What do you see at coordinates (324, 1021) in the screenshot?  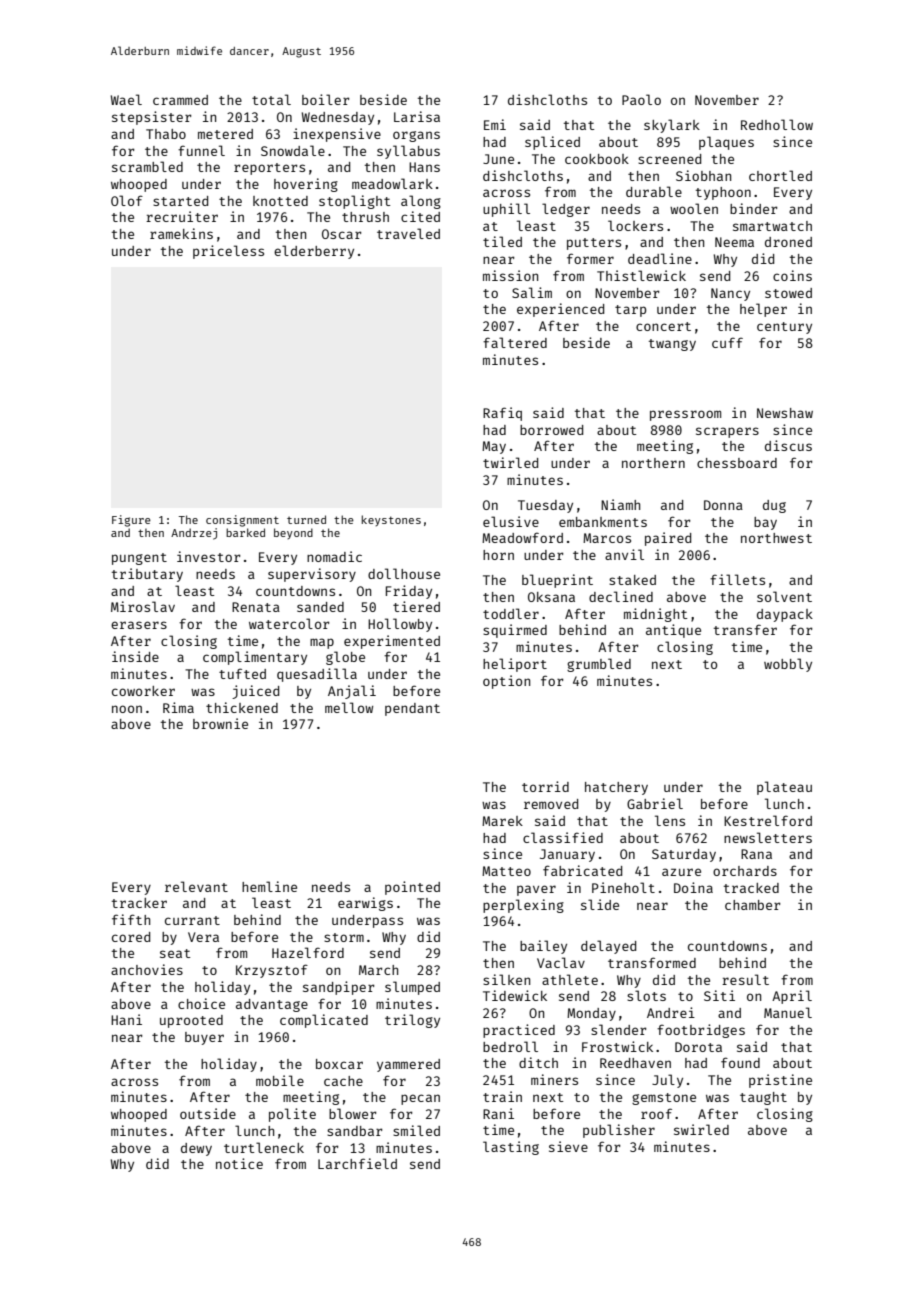 I see `complicated` at bounding box center [324, 1021].
